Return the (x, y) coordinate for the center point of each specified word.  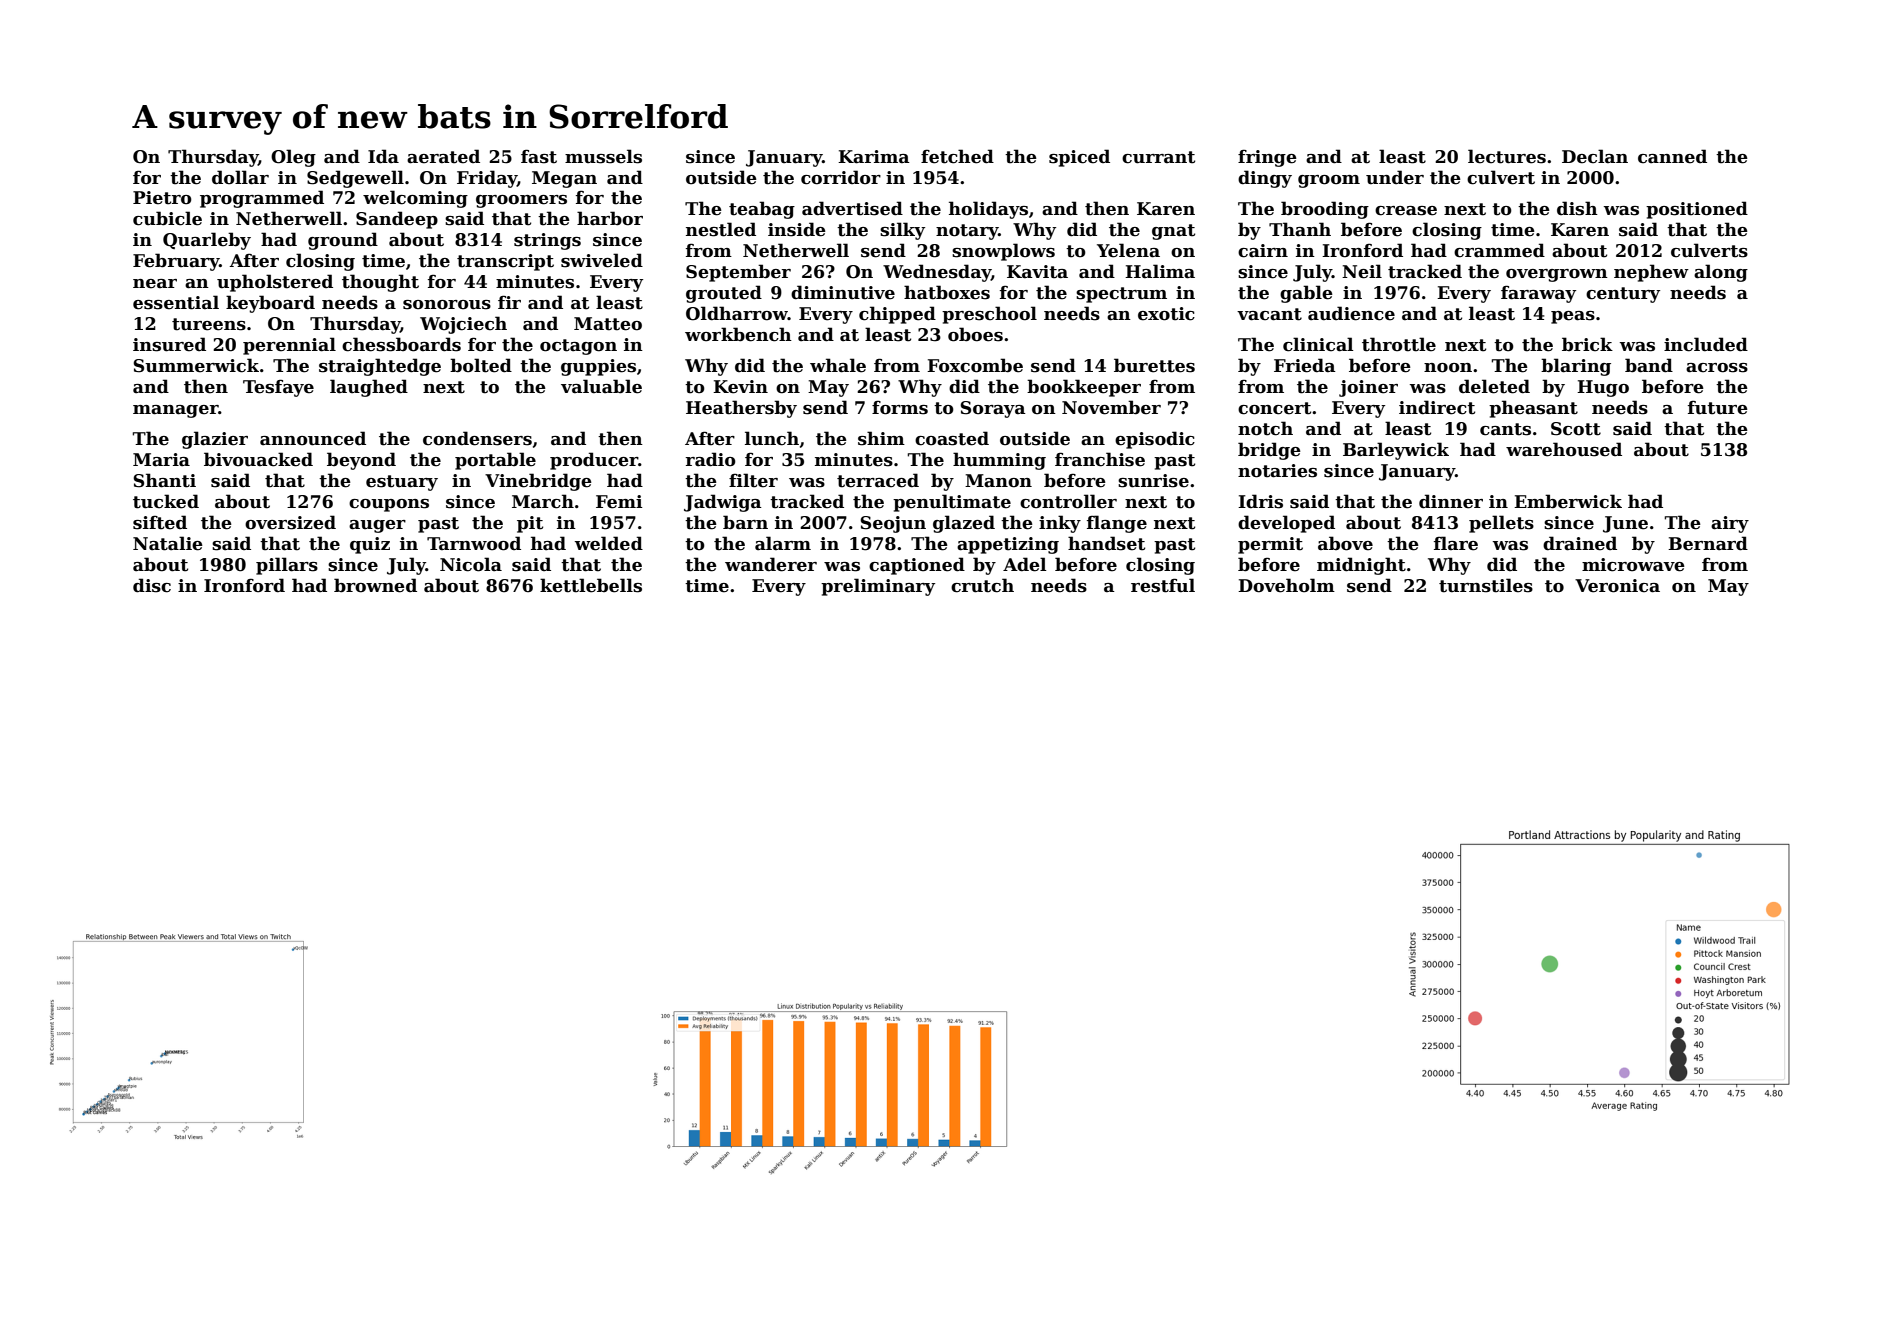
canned (1672, 156)
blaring (1576, 367)
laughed (369, 388)
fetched (957, 156)
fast (539, 156)
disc (152, 585)
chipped (897, 315)
